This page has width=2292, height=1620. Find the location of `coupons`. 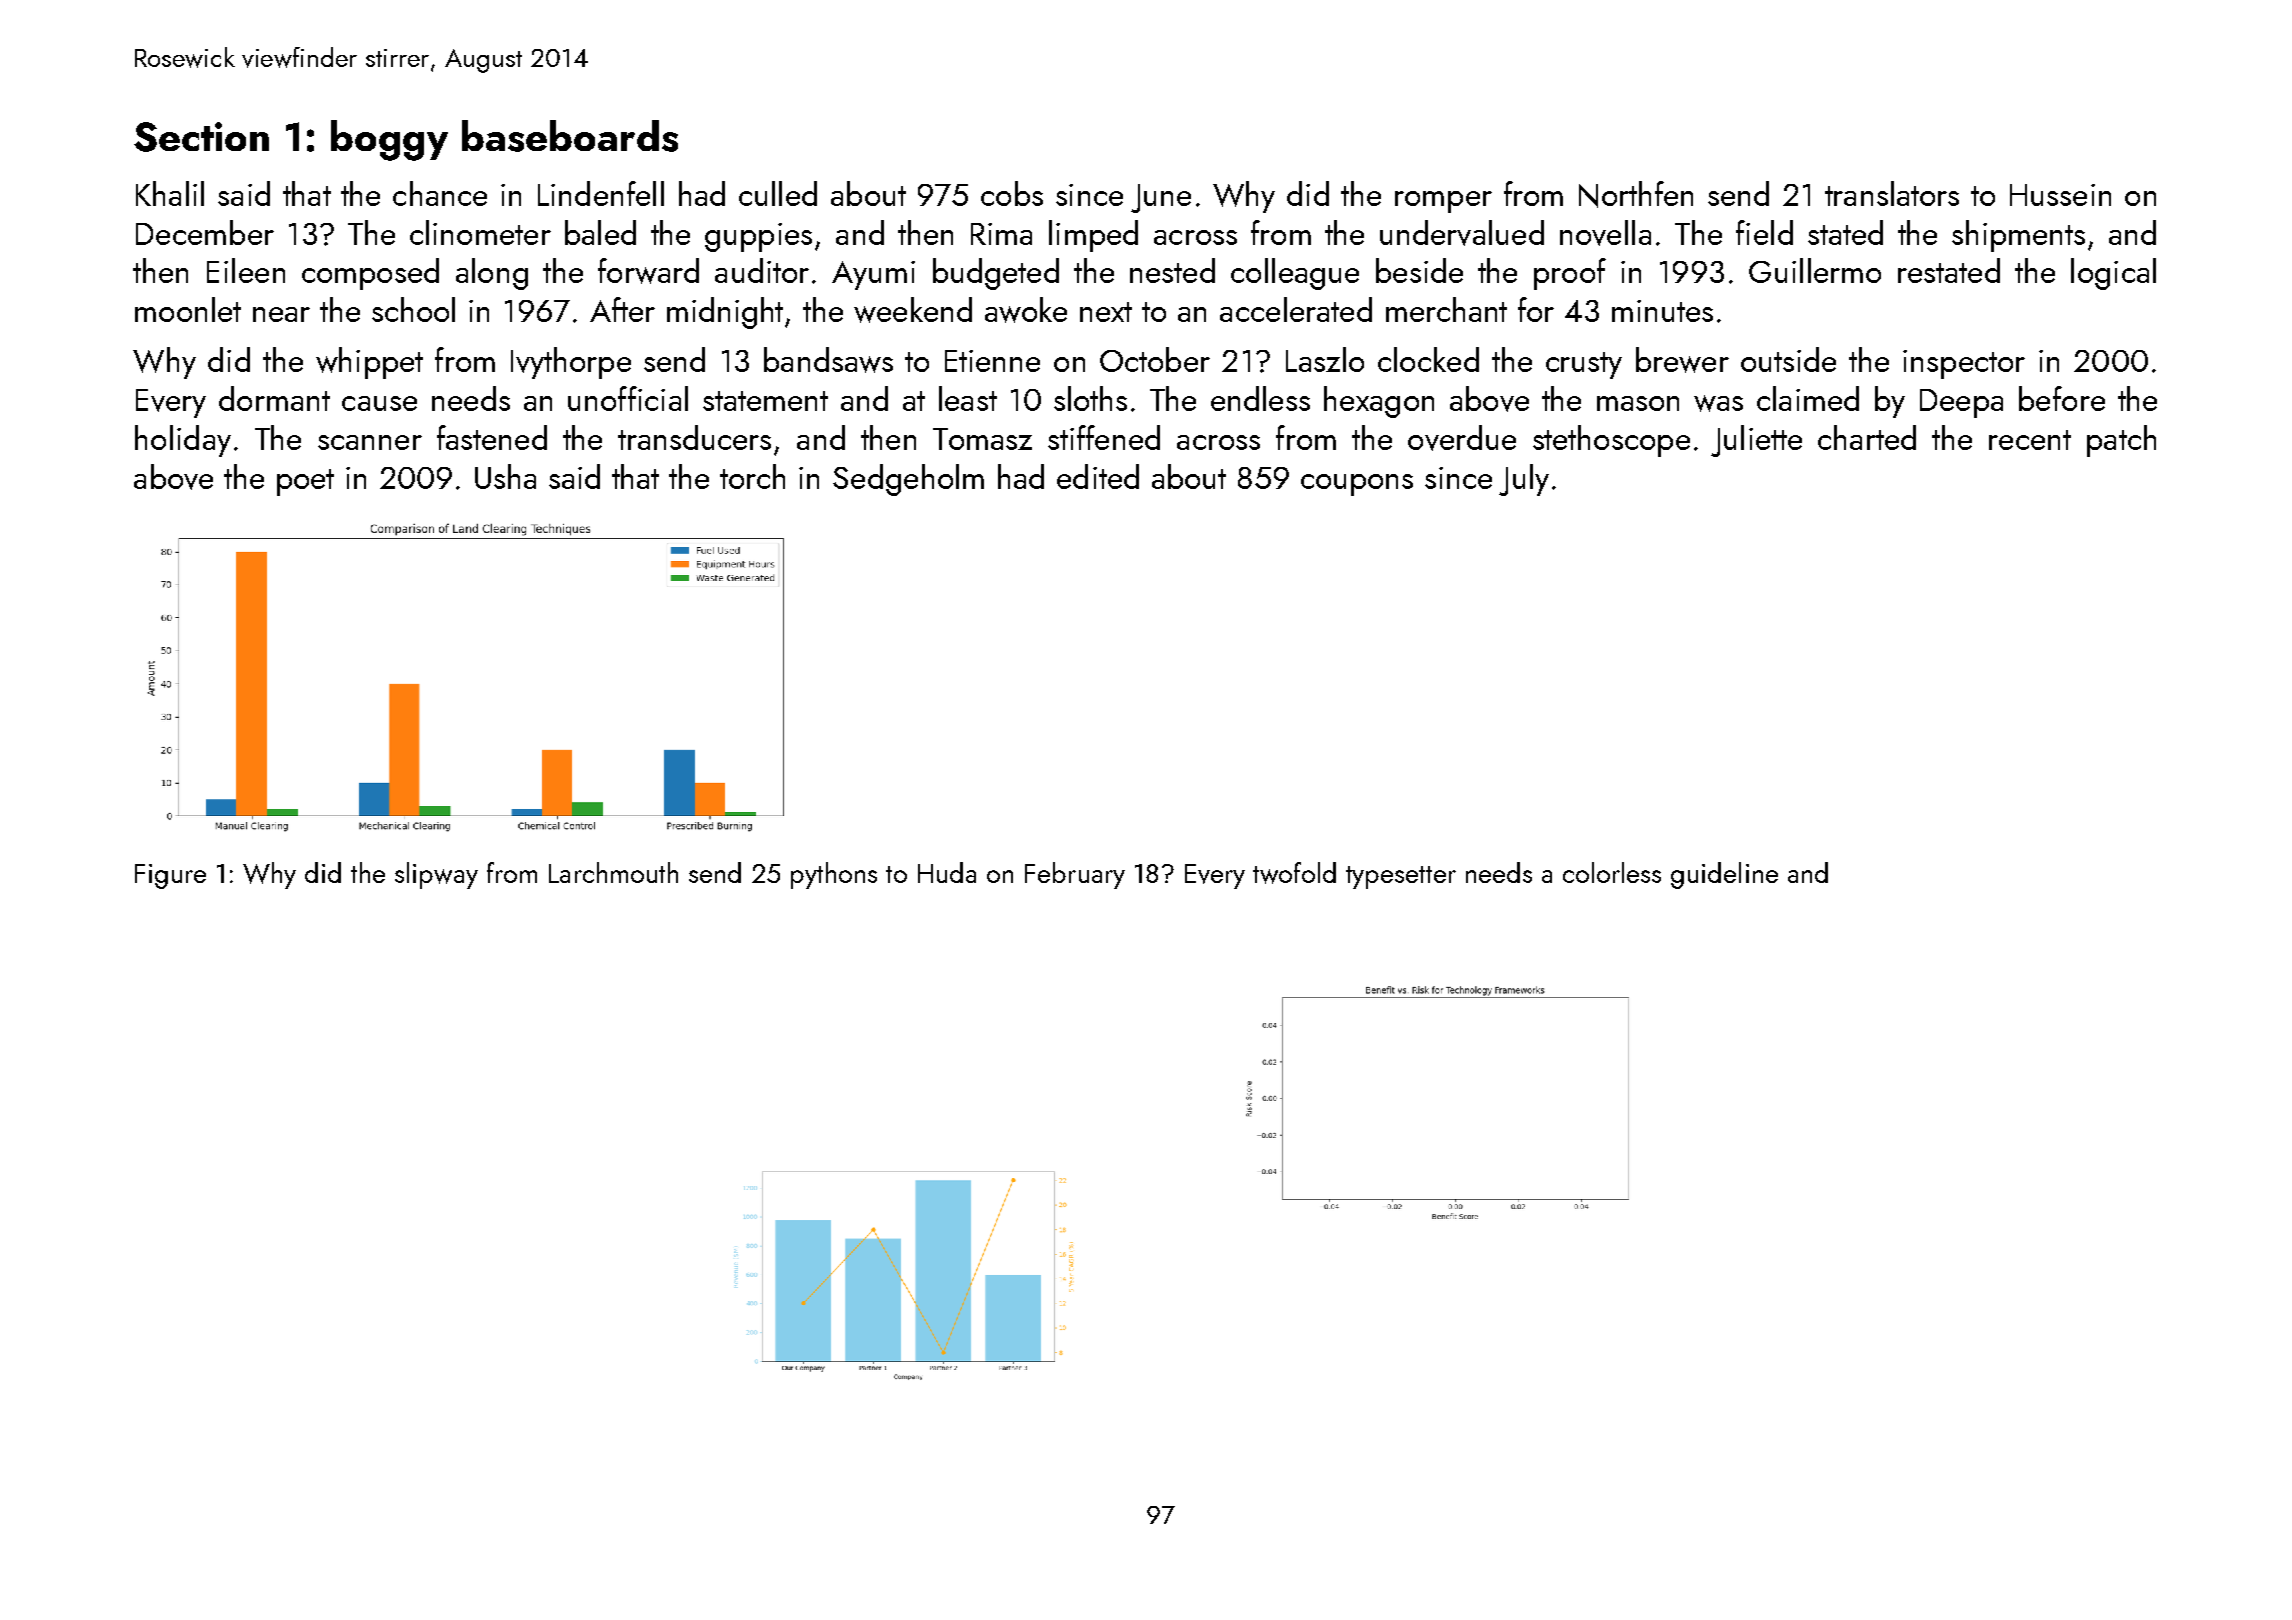

coupons is located at coordinates (1357, 485).
